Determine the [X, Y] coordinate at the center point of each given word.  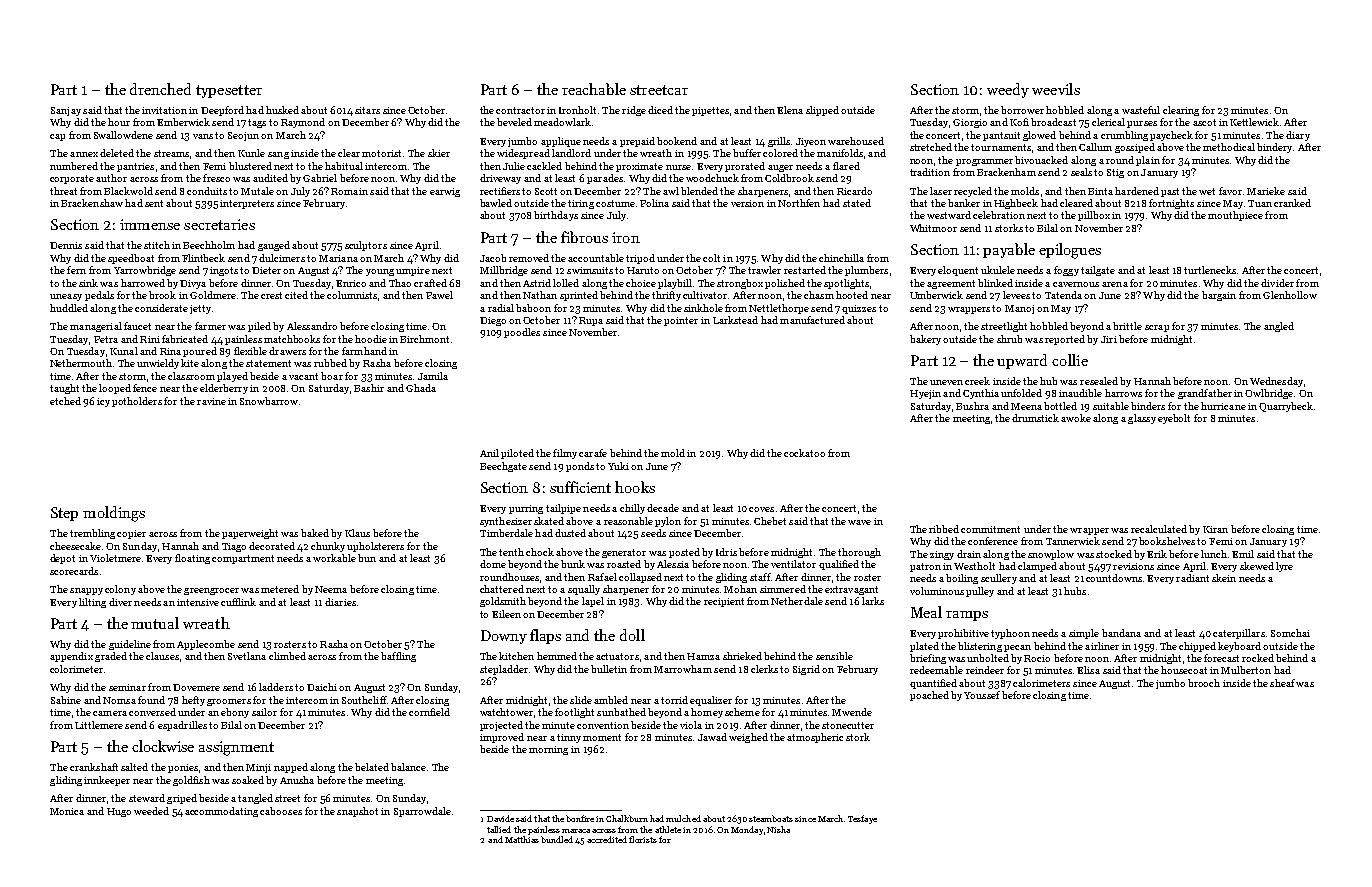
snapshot [357, 812]
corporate [72, 179]
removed [529, 258]
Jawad [712, 737]
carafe [593, 453]
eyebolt [1174, 419]
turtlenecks [1210, 270]
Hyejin [925, 394]
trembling [92, 534]
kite [190, 363]
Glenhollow [1290, 295]
